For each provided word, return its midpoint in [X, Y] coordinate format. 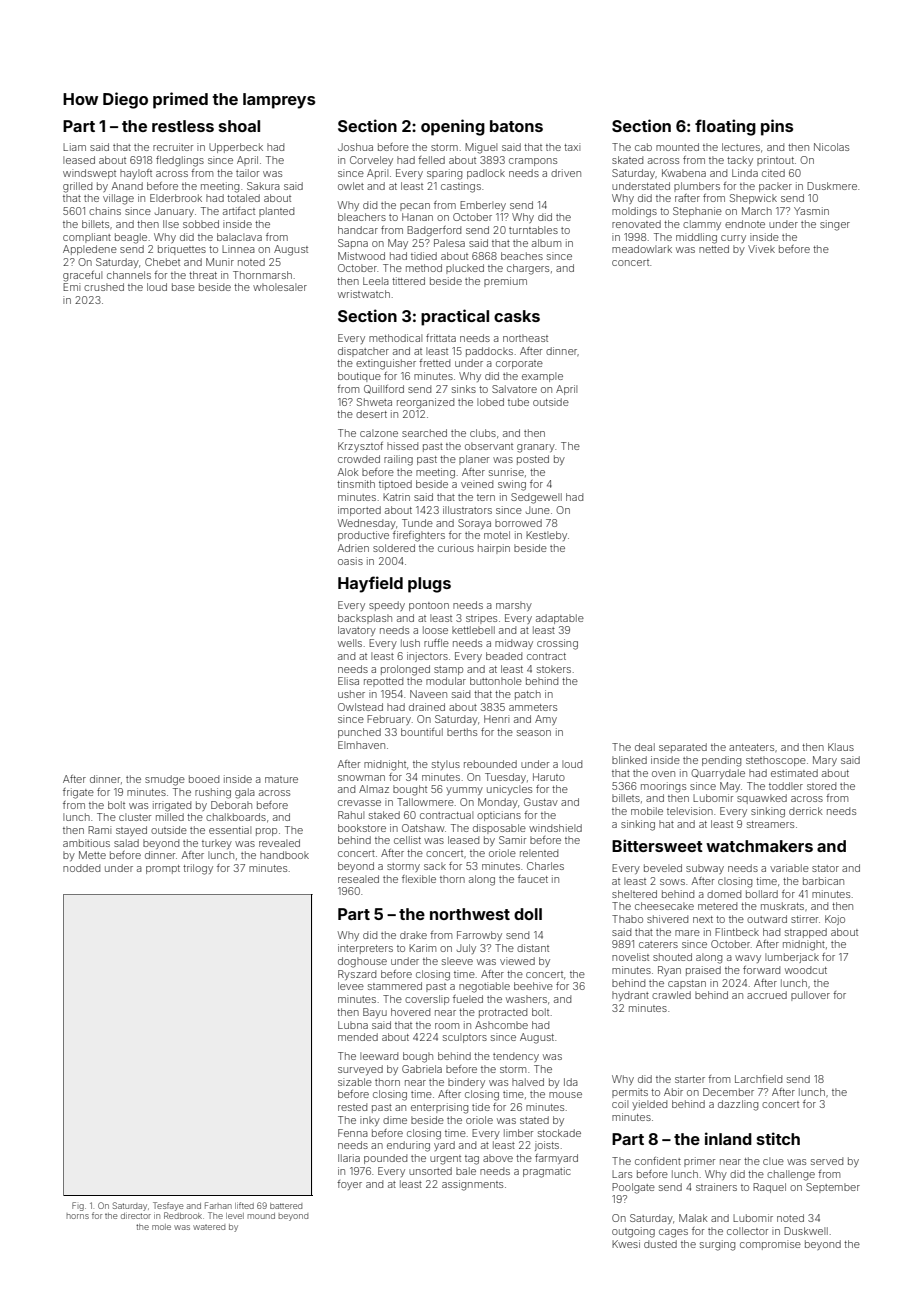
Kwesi [626, 1244]
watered [209, 1227]
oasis [350, 561]
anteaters [751, 747]
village [118, 199]
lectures [741, 147]
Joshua [355, 147]
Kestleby [546, 536]
